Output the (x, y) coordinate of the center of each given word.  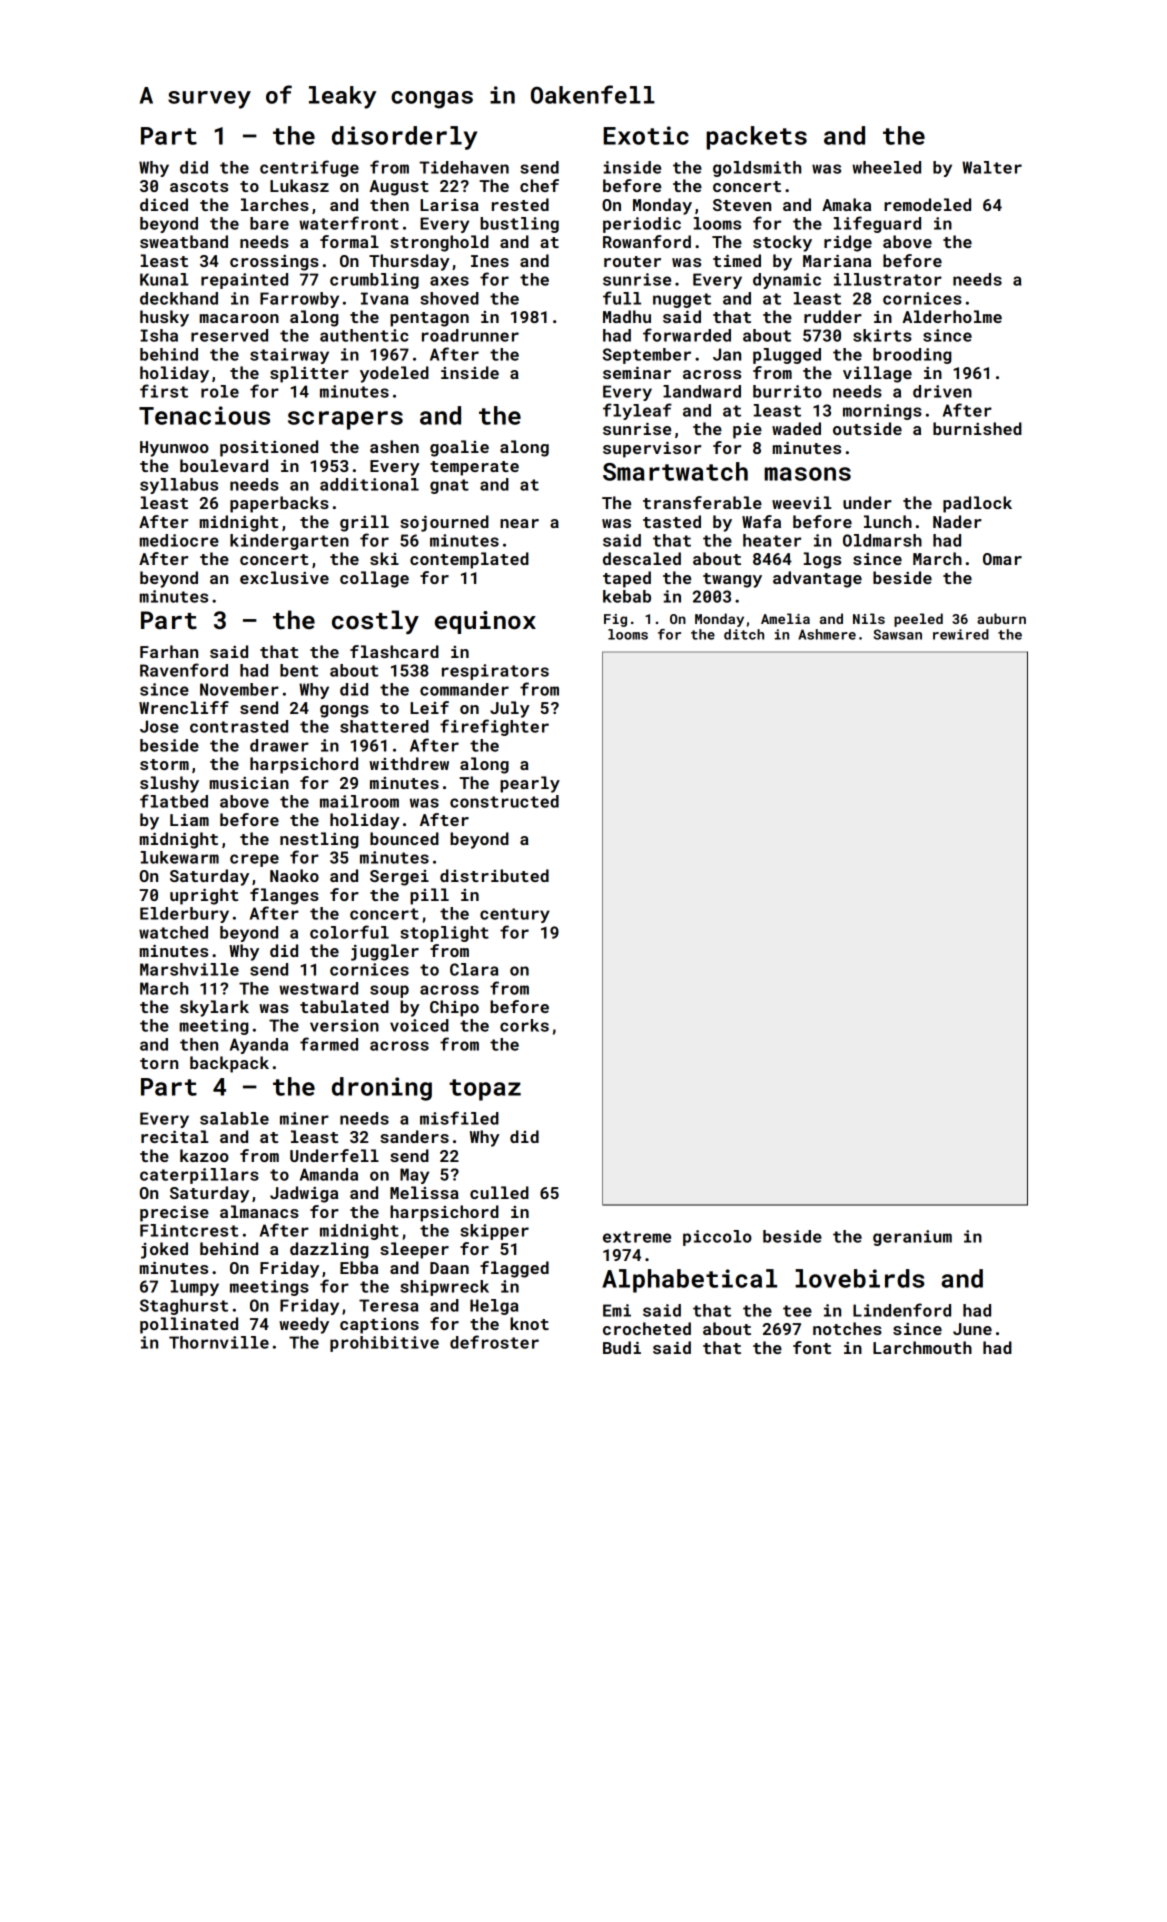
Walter (992, 167)
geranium (912, 1238)
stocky (782, 243)
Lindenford (902, 1310)
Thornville (219, 1342)
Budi (622, 1347)
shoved (449, 298)
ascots (199, 186)
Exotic (646, 135)
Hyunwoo (174, 449)
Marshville (189, 969)
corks (524, 1025)
